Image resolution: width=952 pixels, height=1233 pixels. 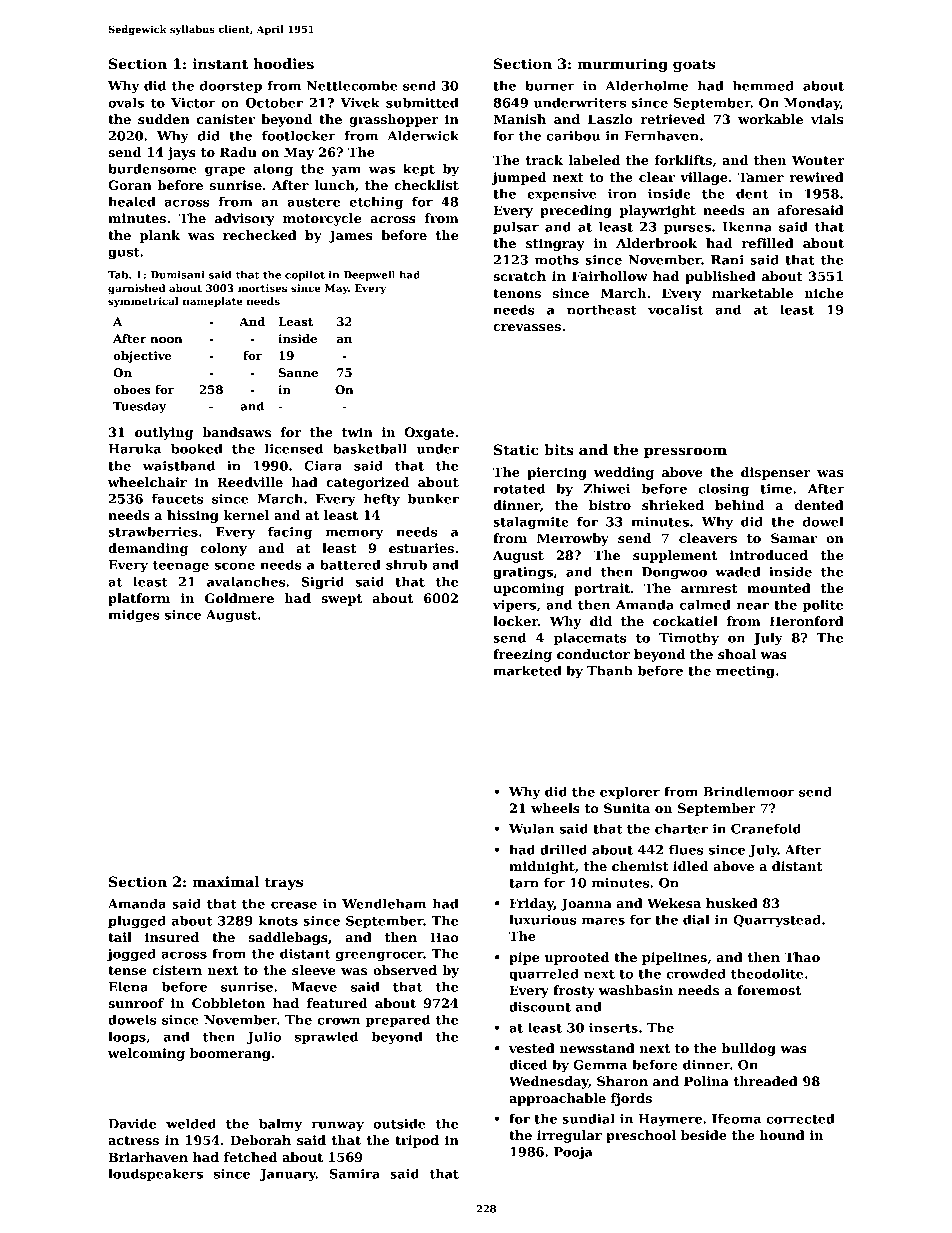 What do you see at coordinates (146, 1054) in the document?
I see `welcoming` at bounding box center [146, 1054].
